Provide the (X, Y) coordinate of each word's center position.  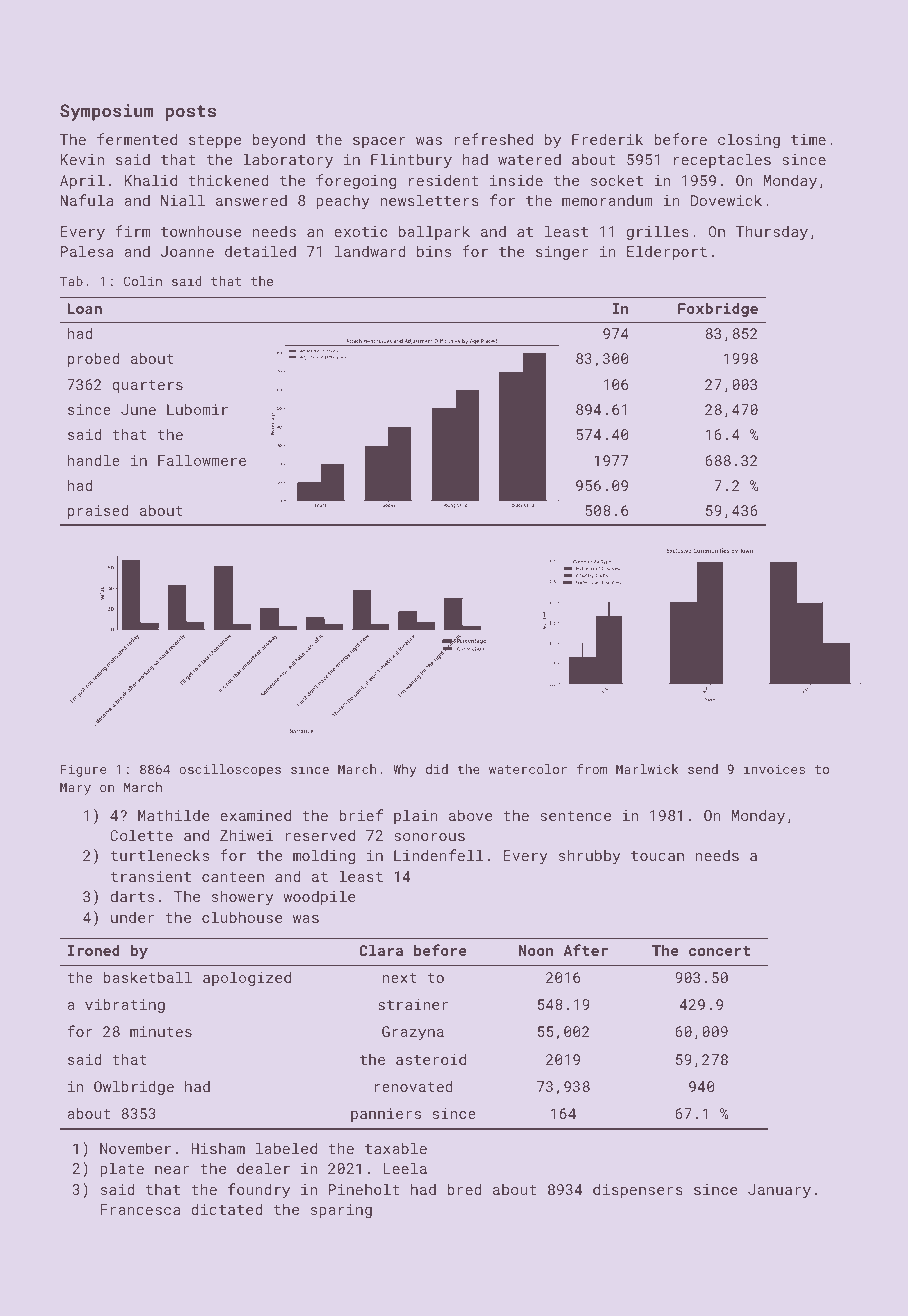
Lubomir (197, 409)
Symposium (107, 112)
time (808, 139)
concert (719, 951)
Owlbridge (134, 1087)
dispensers (638, 1190)
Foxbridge (718, 309)
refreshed (493, 139)
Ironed (94, 950)
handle (94, 460)
